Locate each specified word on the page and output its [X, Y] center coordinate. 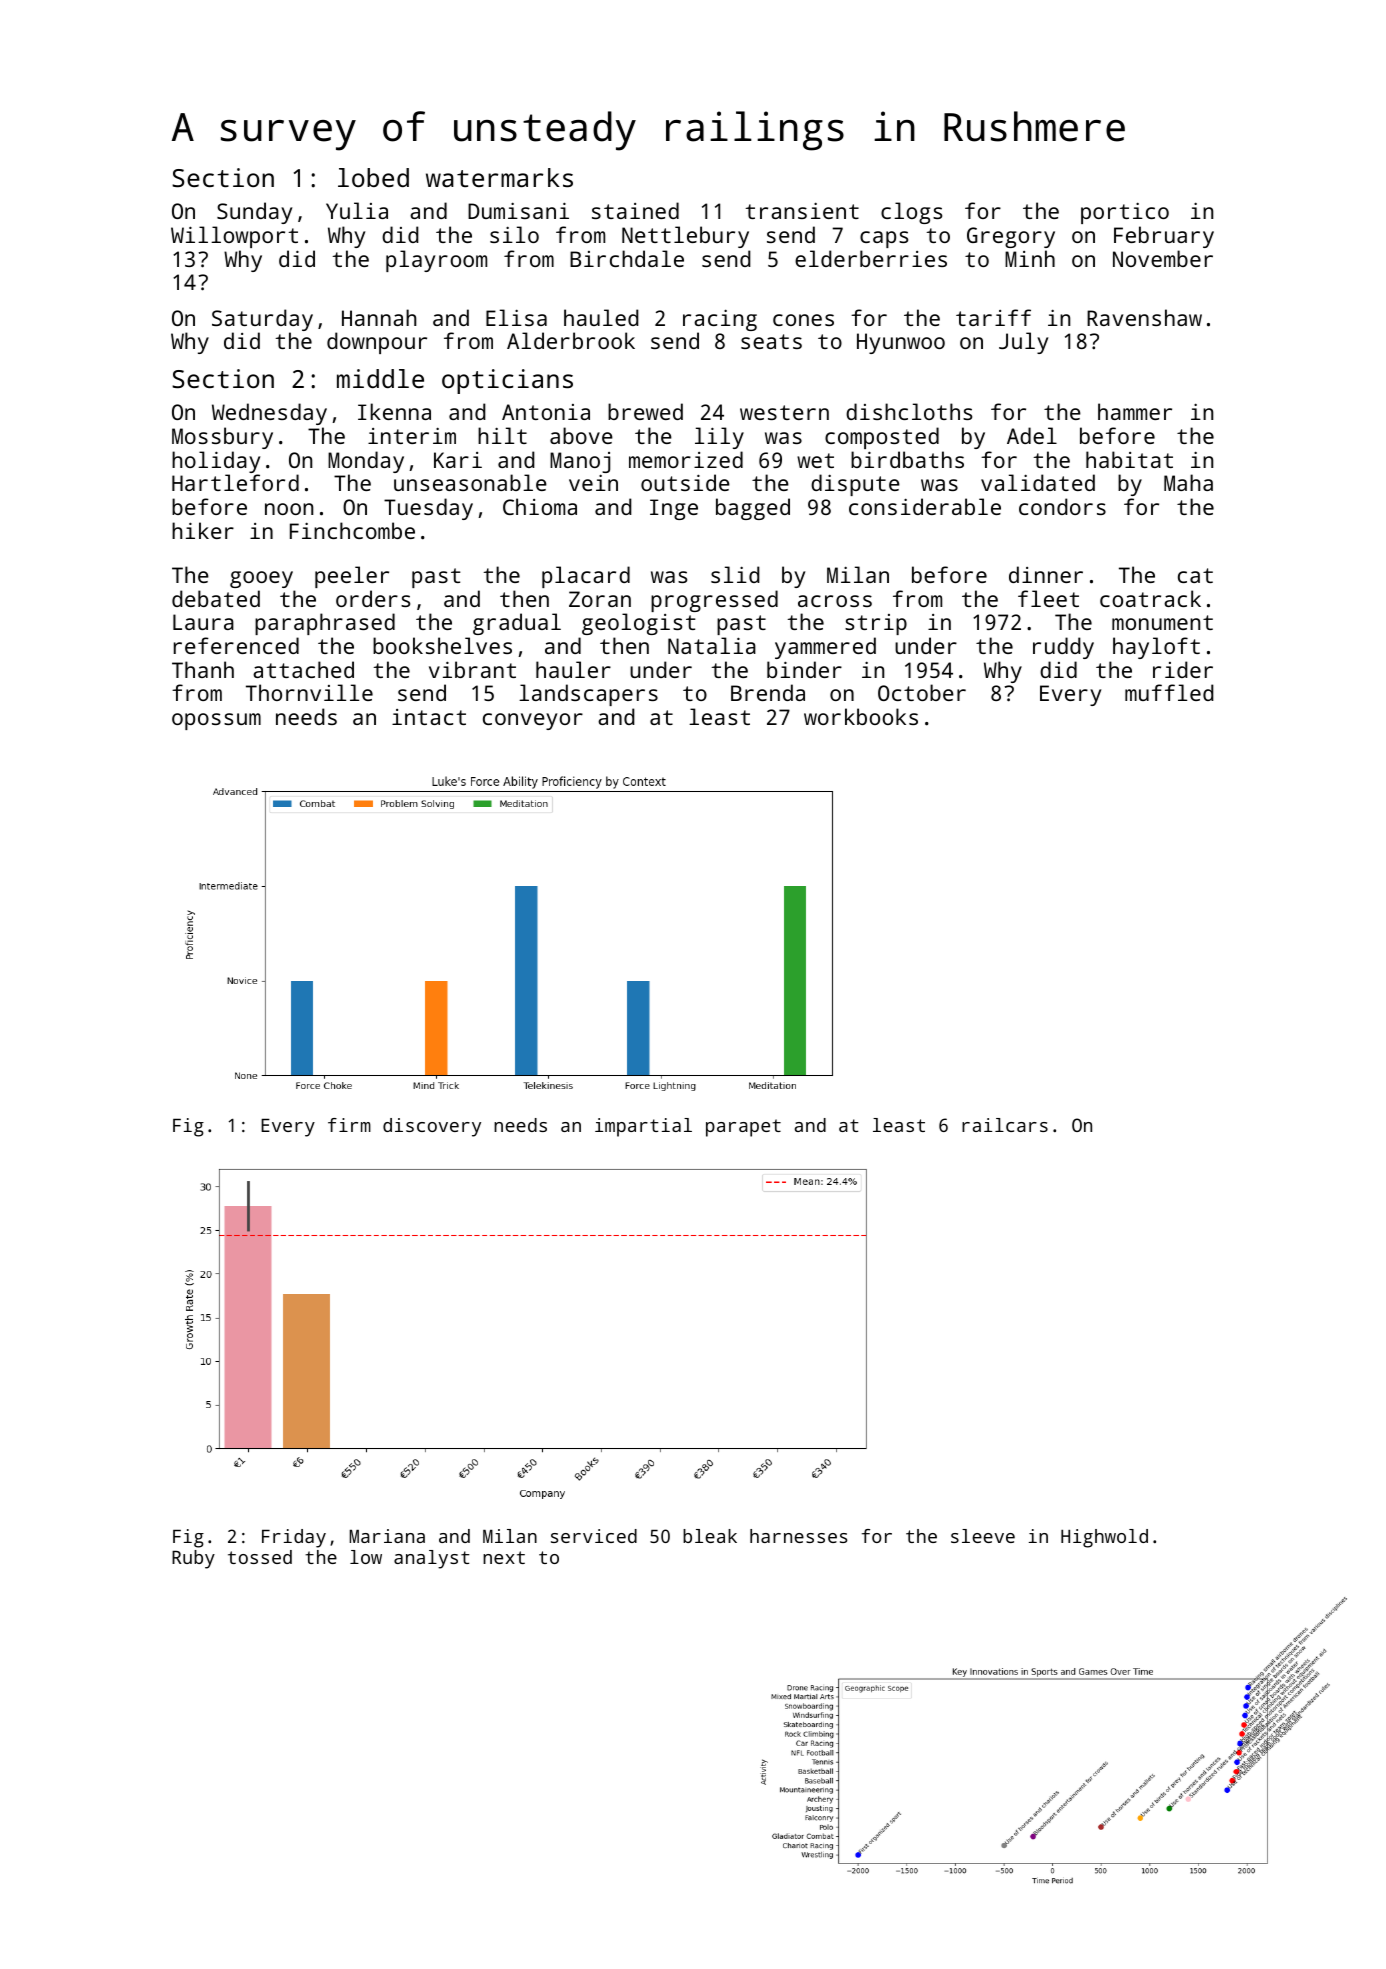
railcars [1005, 1125]
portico [1125, 213]
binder [804, 669]
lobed [373, 177]
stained [635, 210]
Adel [1032, 435]
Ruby [193, 1559]
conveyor [533, 721]
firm [349, 1125]
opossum [216, 721]
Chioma [540, 506]
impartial [643, 1127]
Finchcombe [352, 530]
